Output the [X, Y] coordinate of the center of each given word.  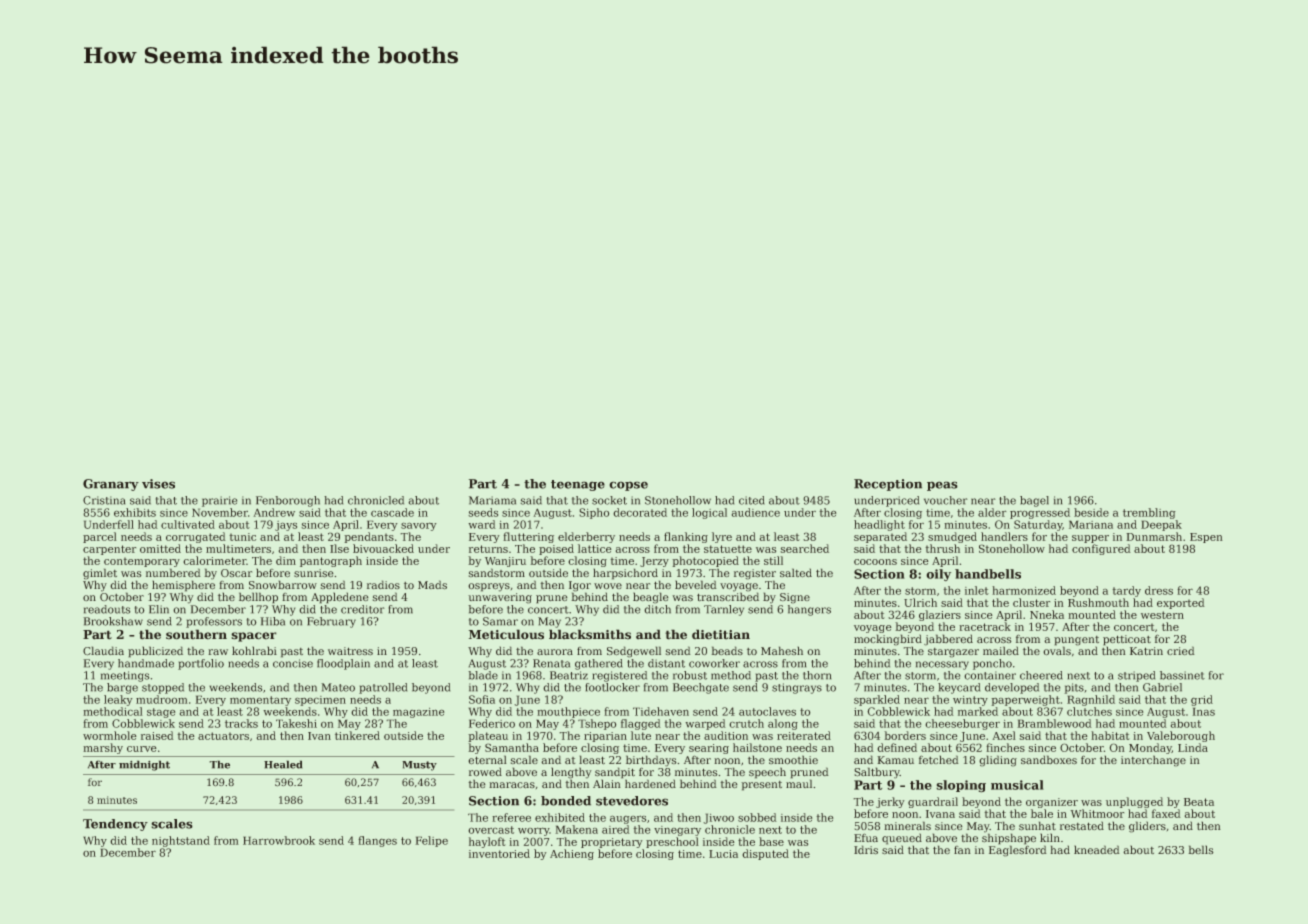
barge [122, 688]
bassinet [1182, 675]
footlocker [613, 687]
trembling [1149, 513]
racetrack [985, 626]
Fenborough [288, 501]
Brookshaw [113, 621]
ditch [657, 609]
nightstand [181, 841]
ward [482, 524]
